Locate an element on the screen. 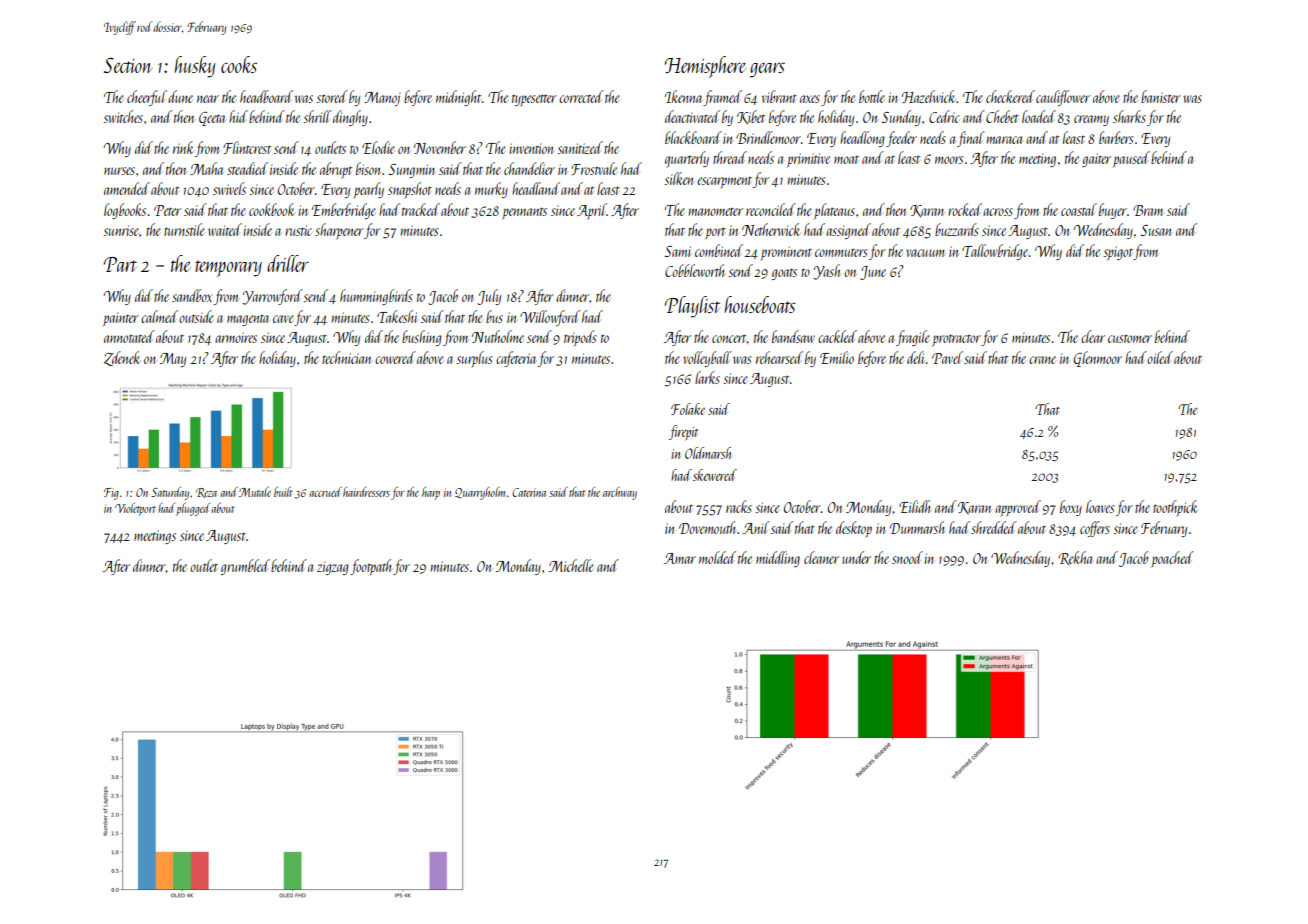 Image resolution: width=1308 pixels, height=924 pixels. technician is located at coordinates (347, 357).
